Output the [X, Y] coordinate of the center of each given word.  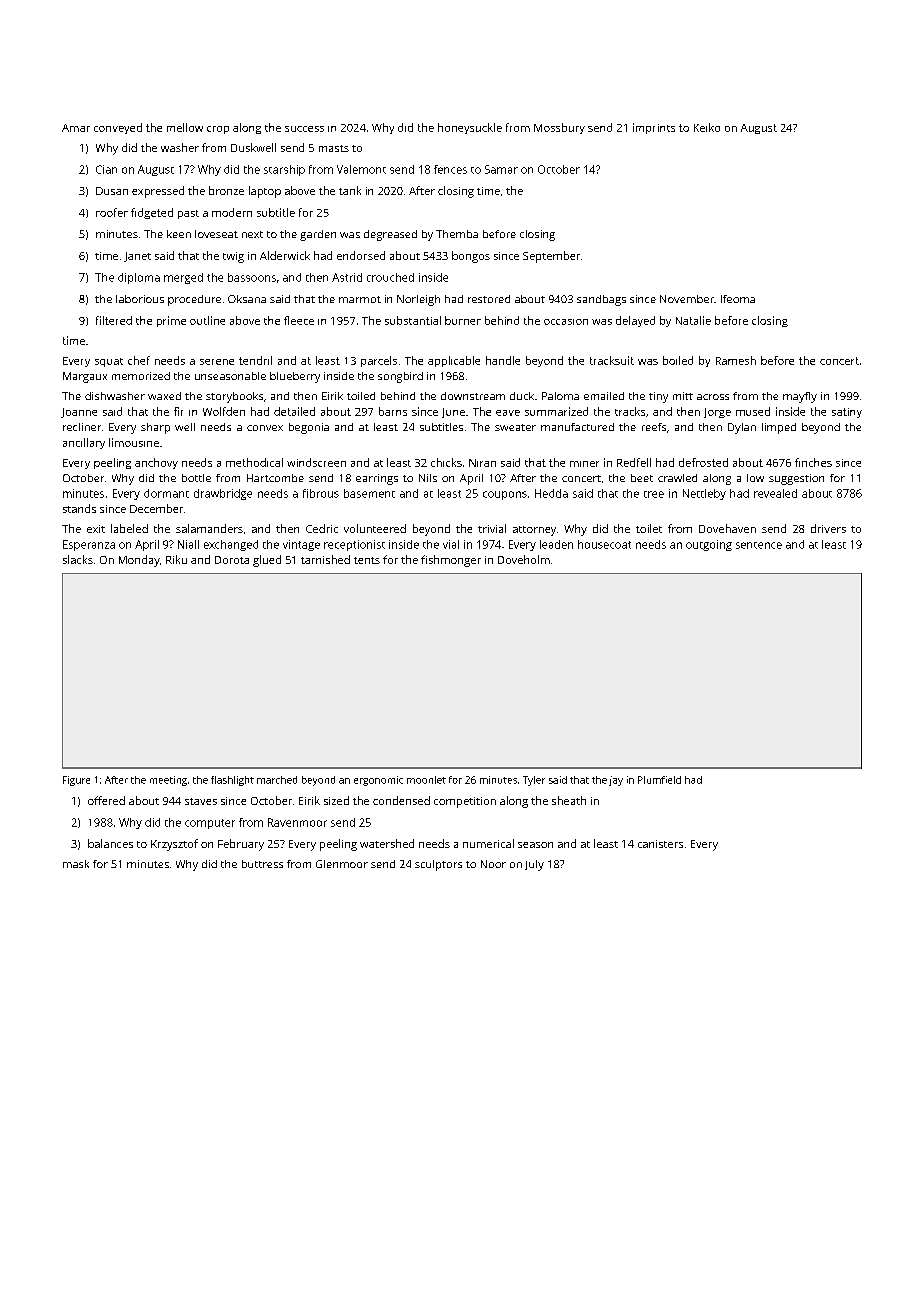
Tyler [534, 781]
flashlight [232, 781]
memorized [141, 376]
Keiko [707, 127]
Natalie [693, 320]
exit [96, 529]
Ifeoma [738, 299]
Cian [106, 169]
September [551, 257]
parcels [379, 361]
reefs [654, 427]
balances [110, 843]
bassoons [252, 277]
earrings [377, 479]
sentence [759, 545]
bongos [471, 257]
